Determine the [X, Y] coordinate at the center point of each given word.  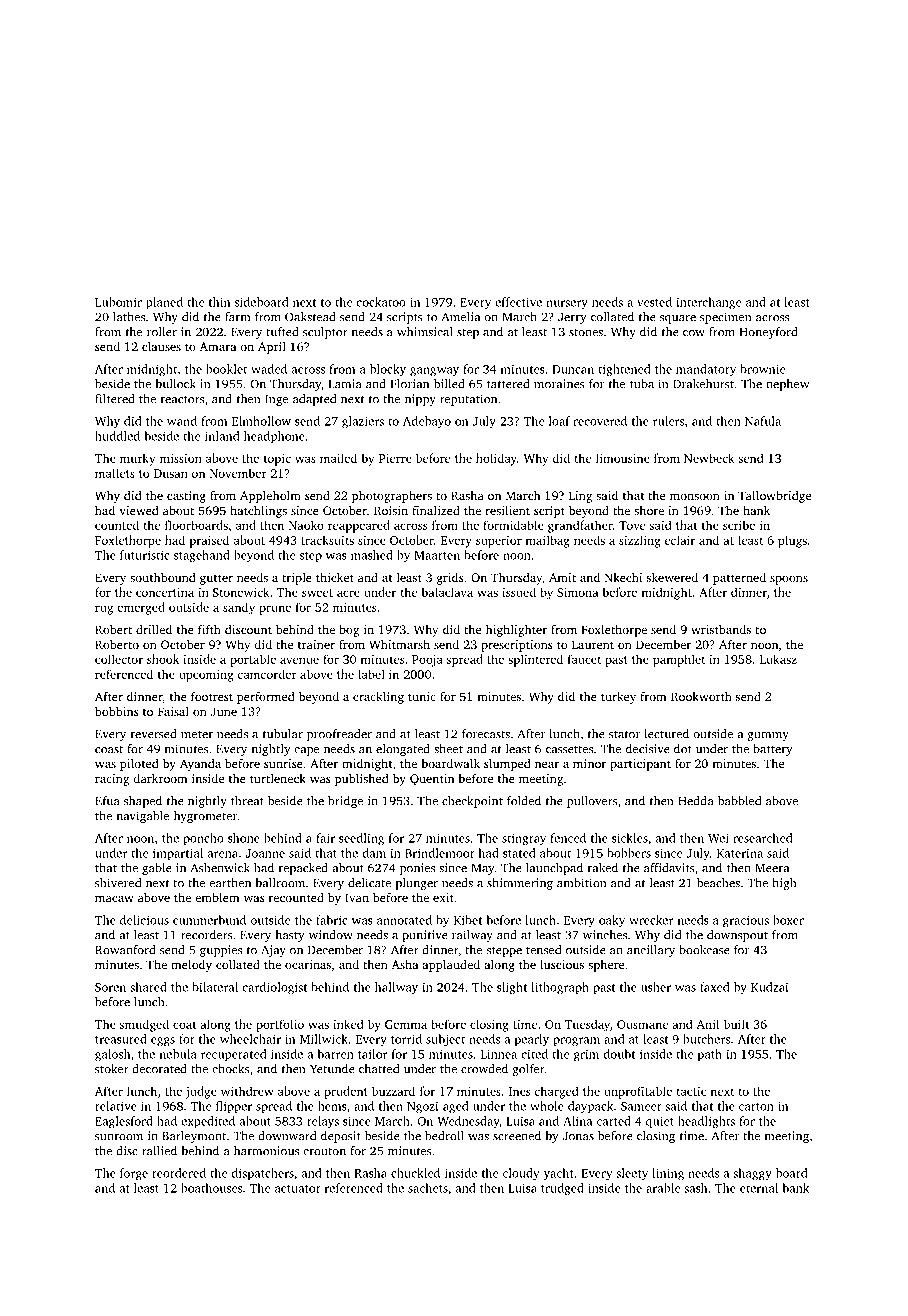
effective [518, 302]
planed [164, 303]
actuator [298, 1189]
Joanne [265, 853]
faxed [715, 987]
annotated [404, 920]
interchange [708, 303]
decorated [159, 1069]
